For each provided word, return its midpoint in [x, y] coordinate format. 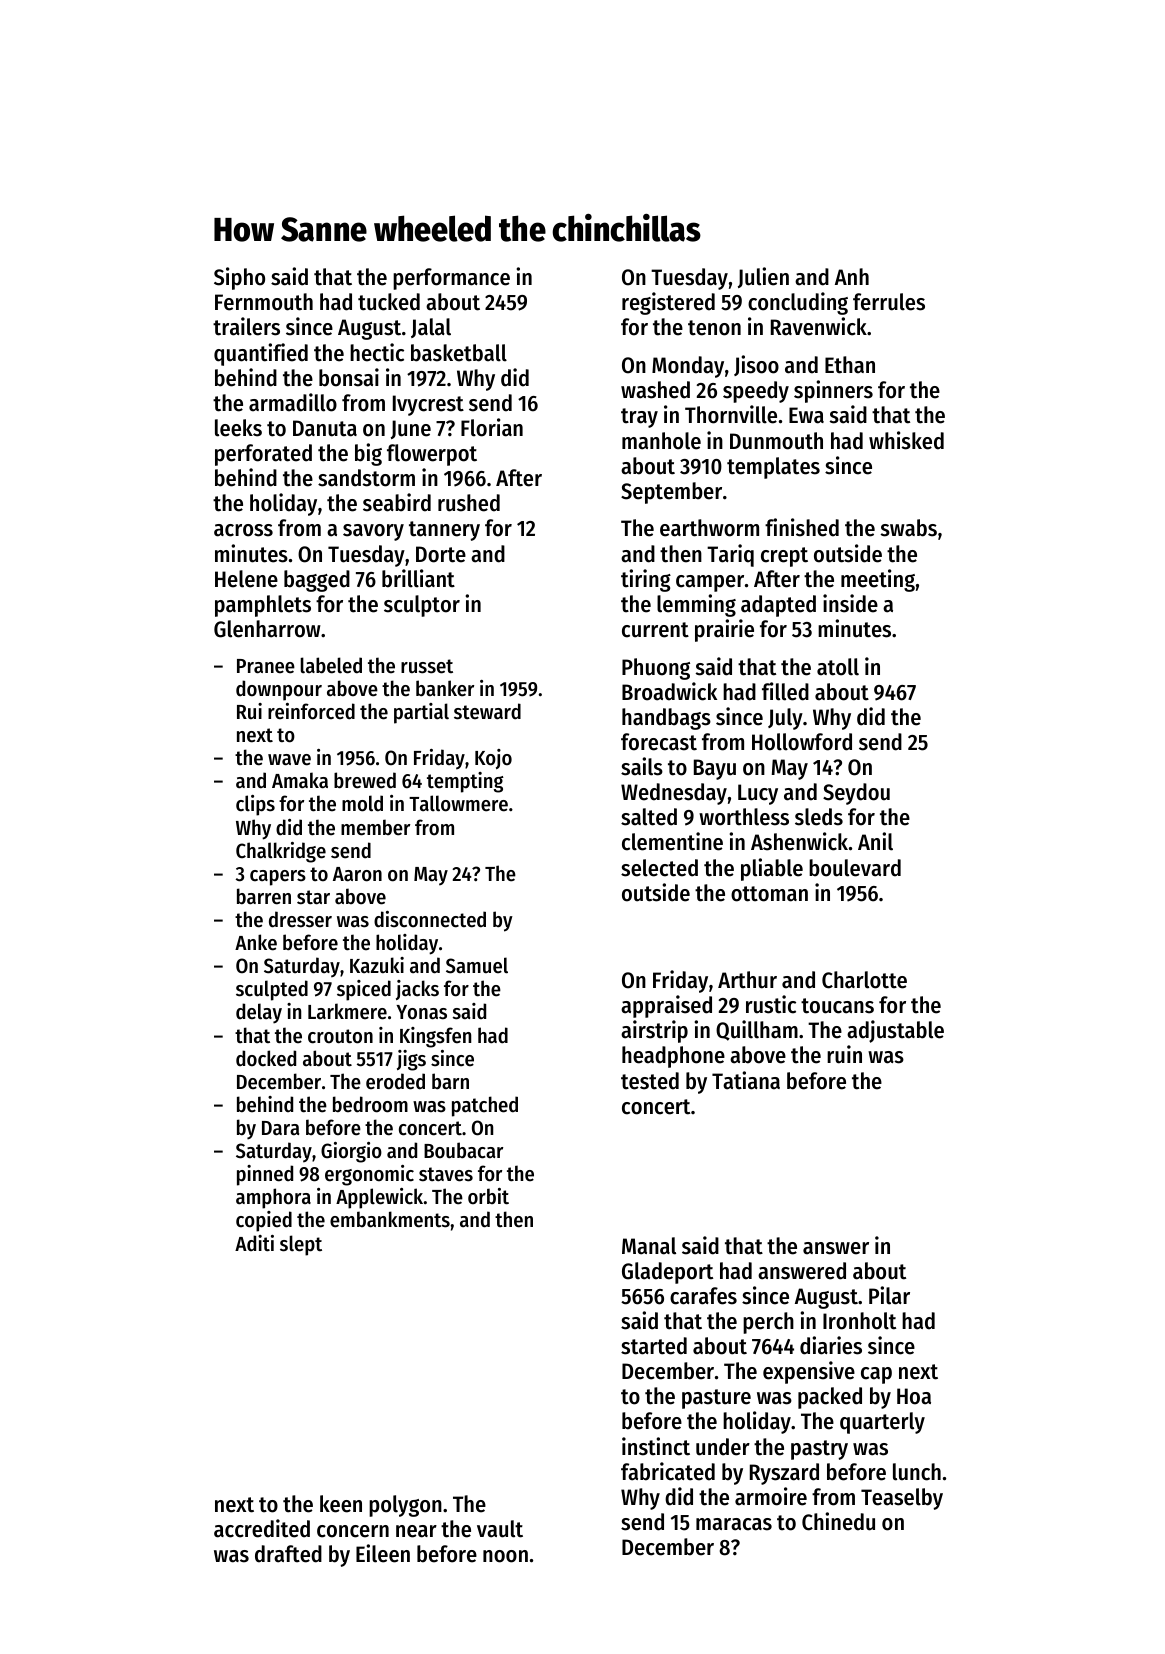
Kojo [493, 759]
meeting [878, 580]
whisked [906, 440]
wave [289, 760]
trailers [246, 326]
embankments [390, 1219]
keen [341, 1504]
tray [639, 418]
